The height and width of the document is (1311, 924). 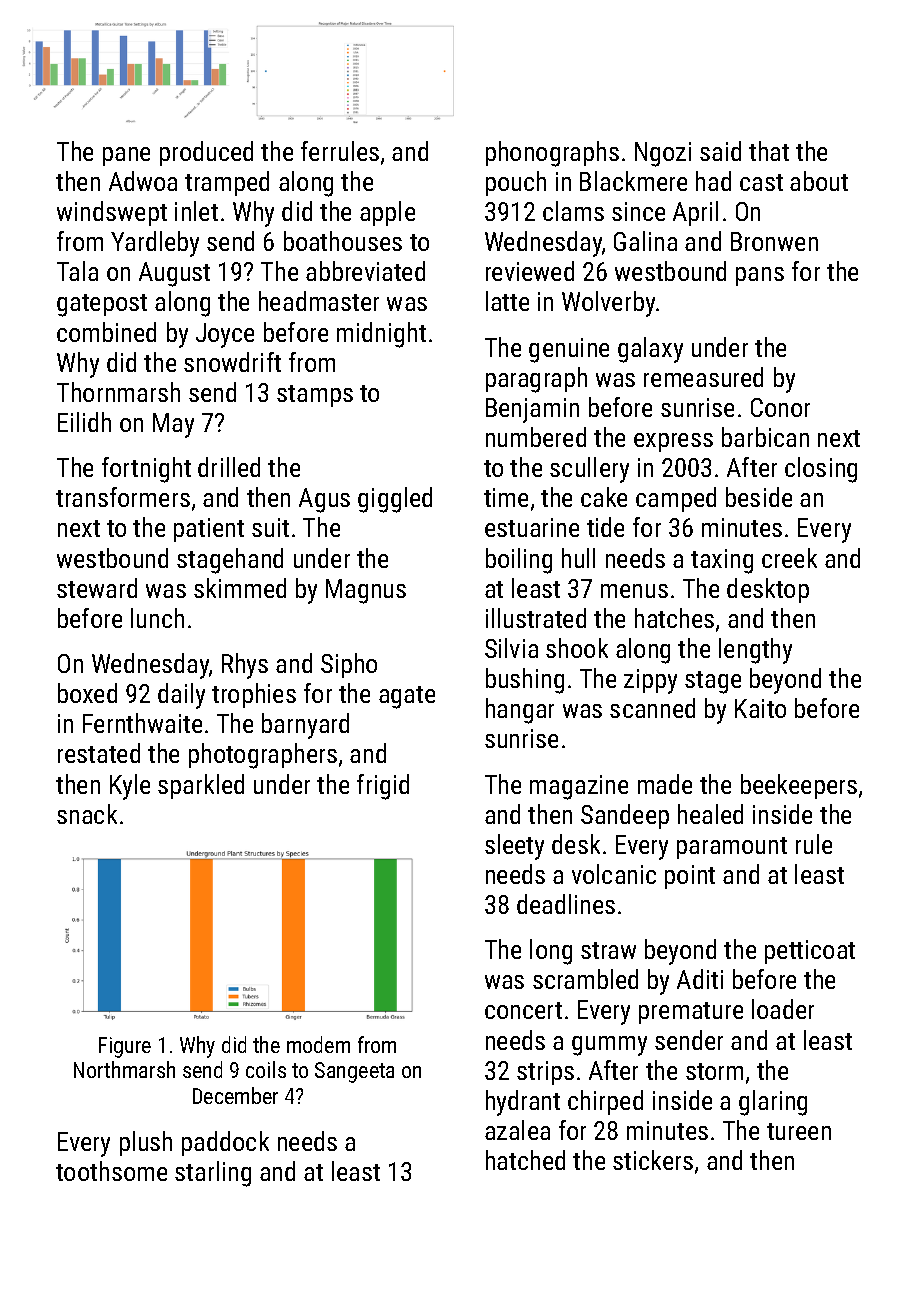 I want to click on paddock, so click(x=225, y=1143).
